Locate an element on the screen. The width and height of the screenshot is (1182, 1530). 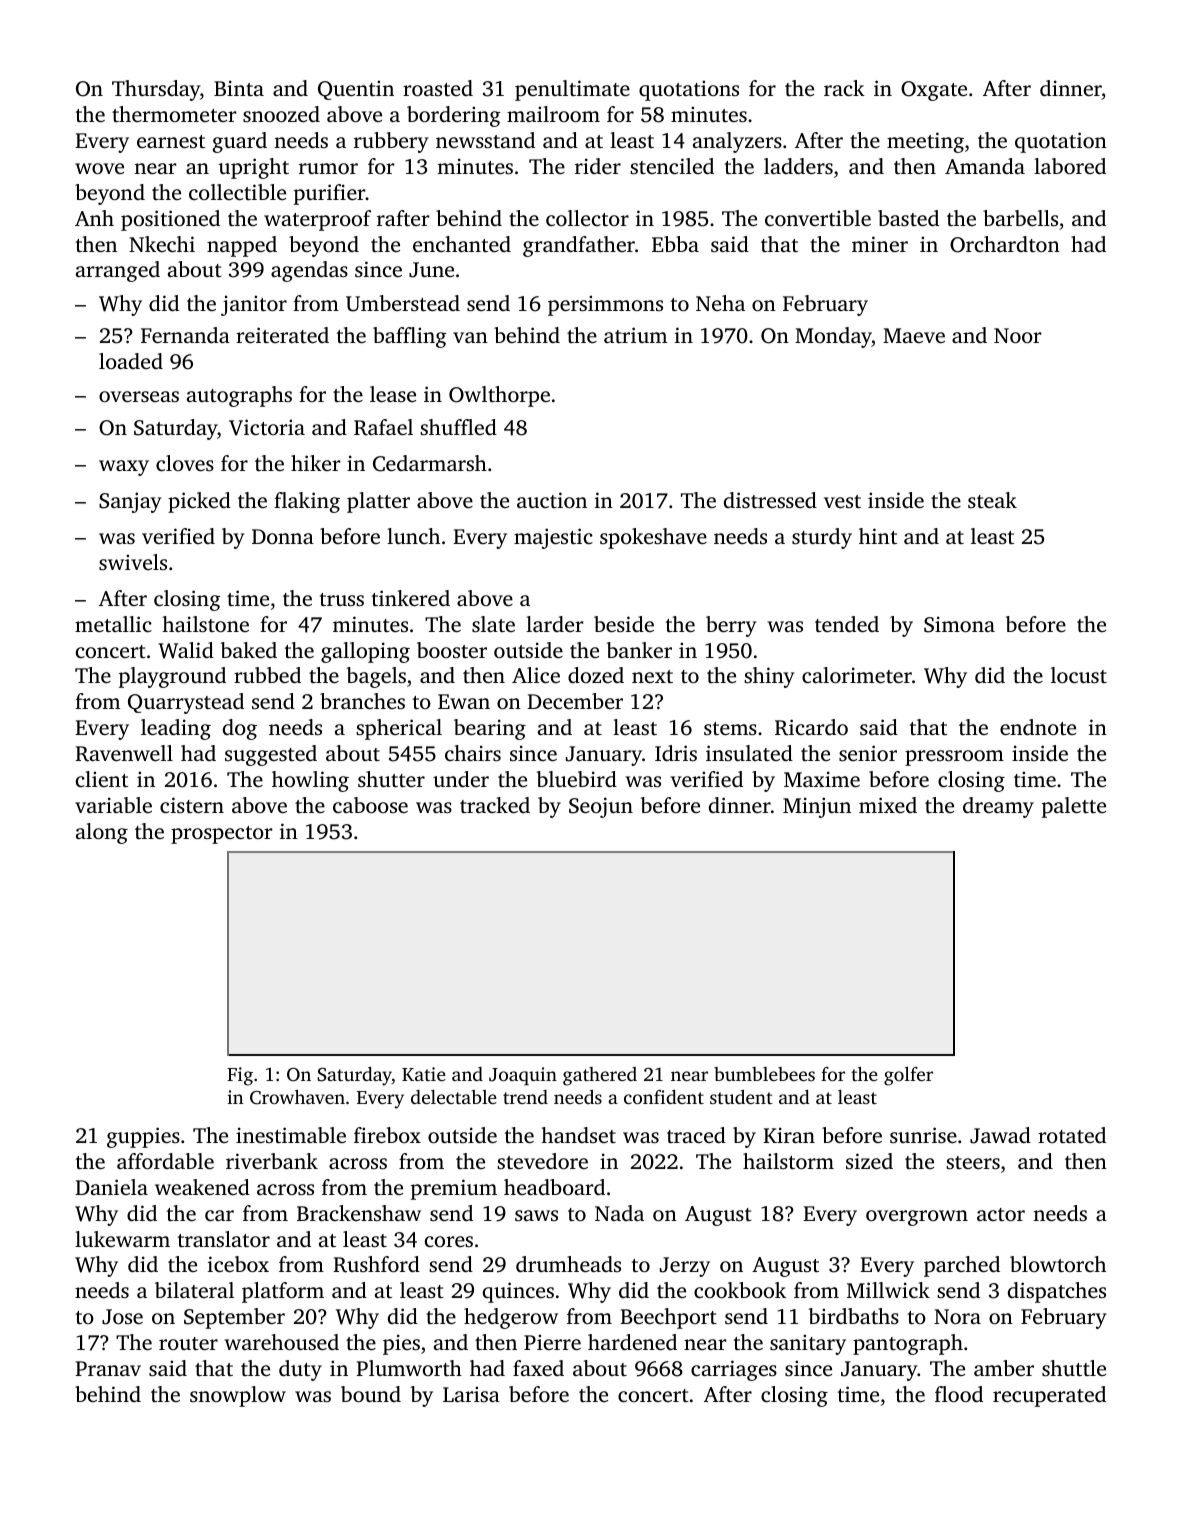
Owlthorpe is located at coordinates (499, 396).
